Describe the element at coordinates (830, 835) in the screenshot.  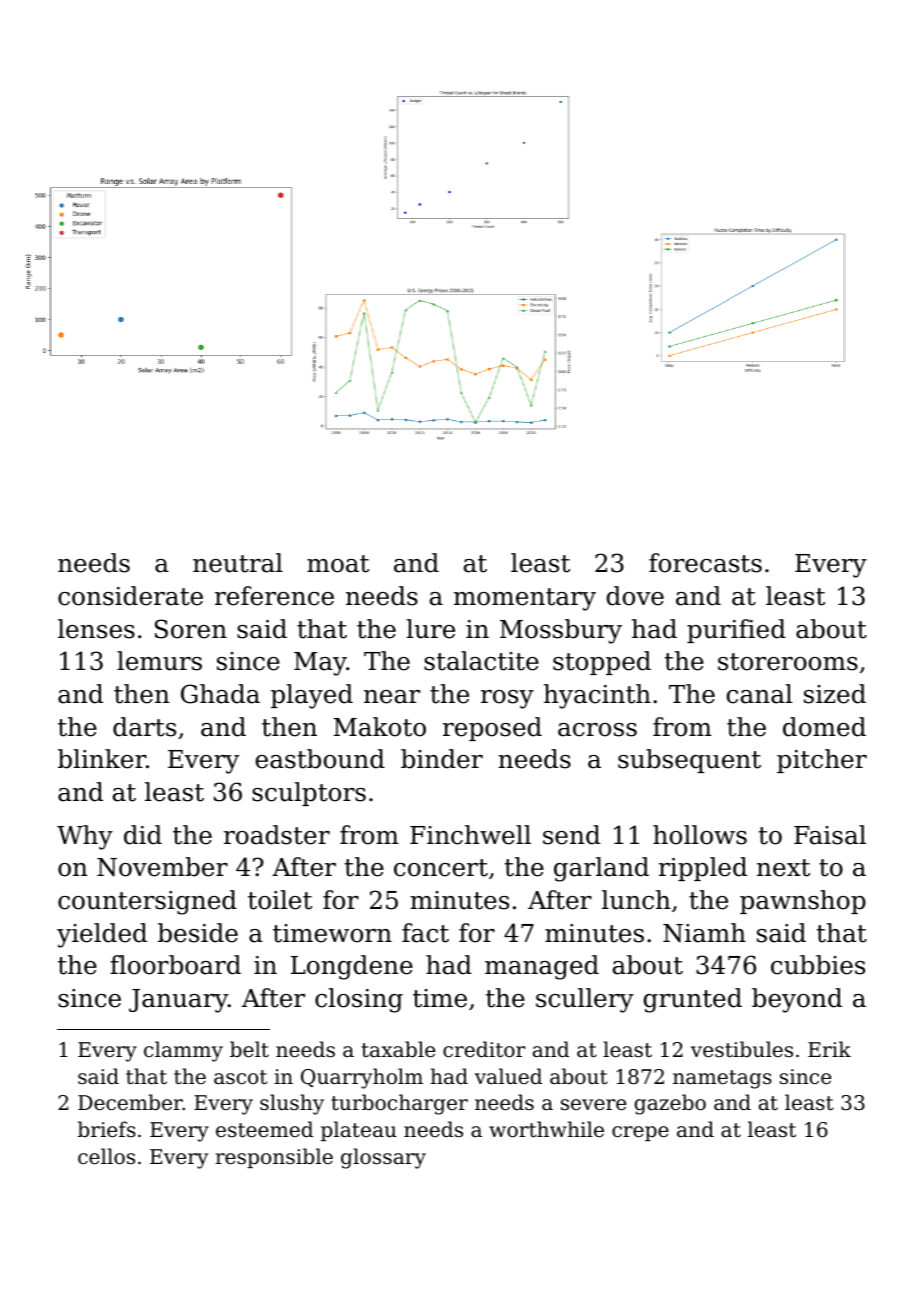
I see `Faisal` at that location.
